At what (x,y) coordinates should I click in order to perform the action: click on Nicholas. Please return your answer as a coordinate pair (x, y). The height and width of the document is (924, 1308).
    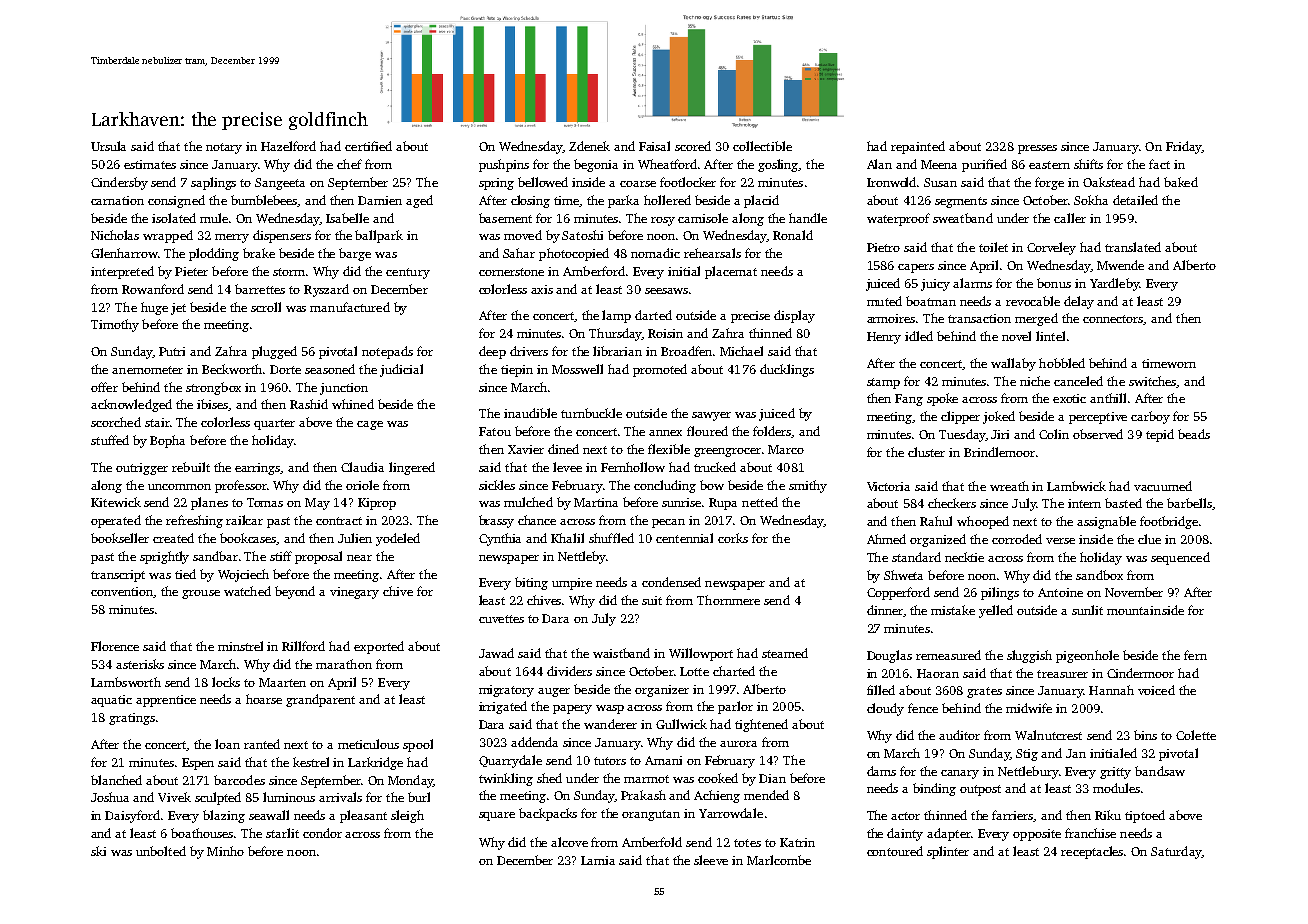
    Looking at the image, I should click on (115, 235).
